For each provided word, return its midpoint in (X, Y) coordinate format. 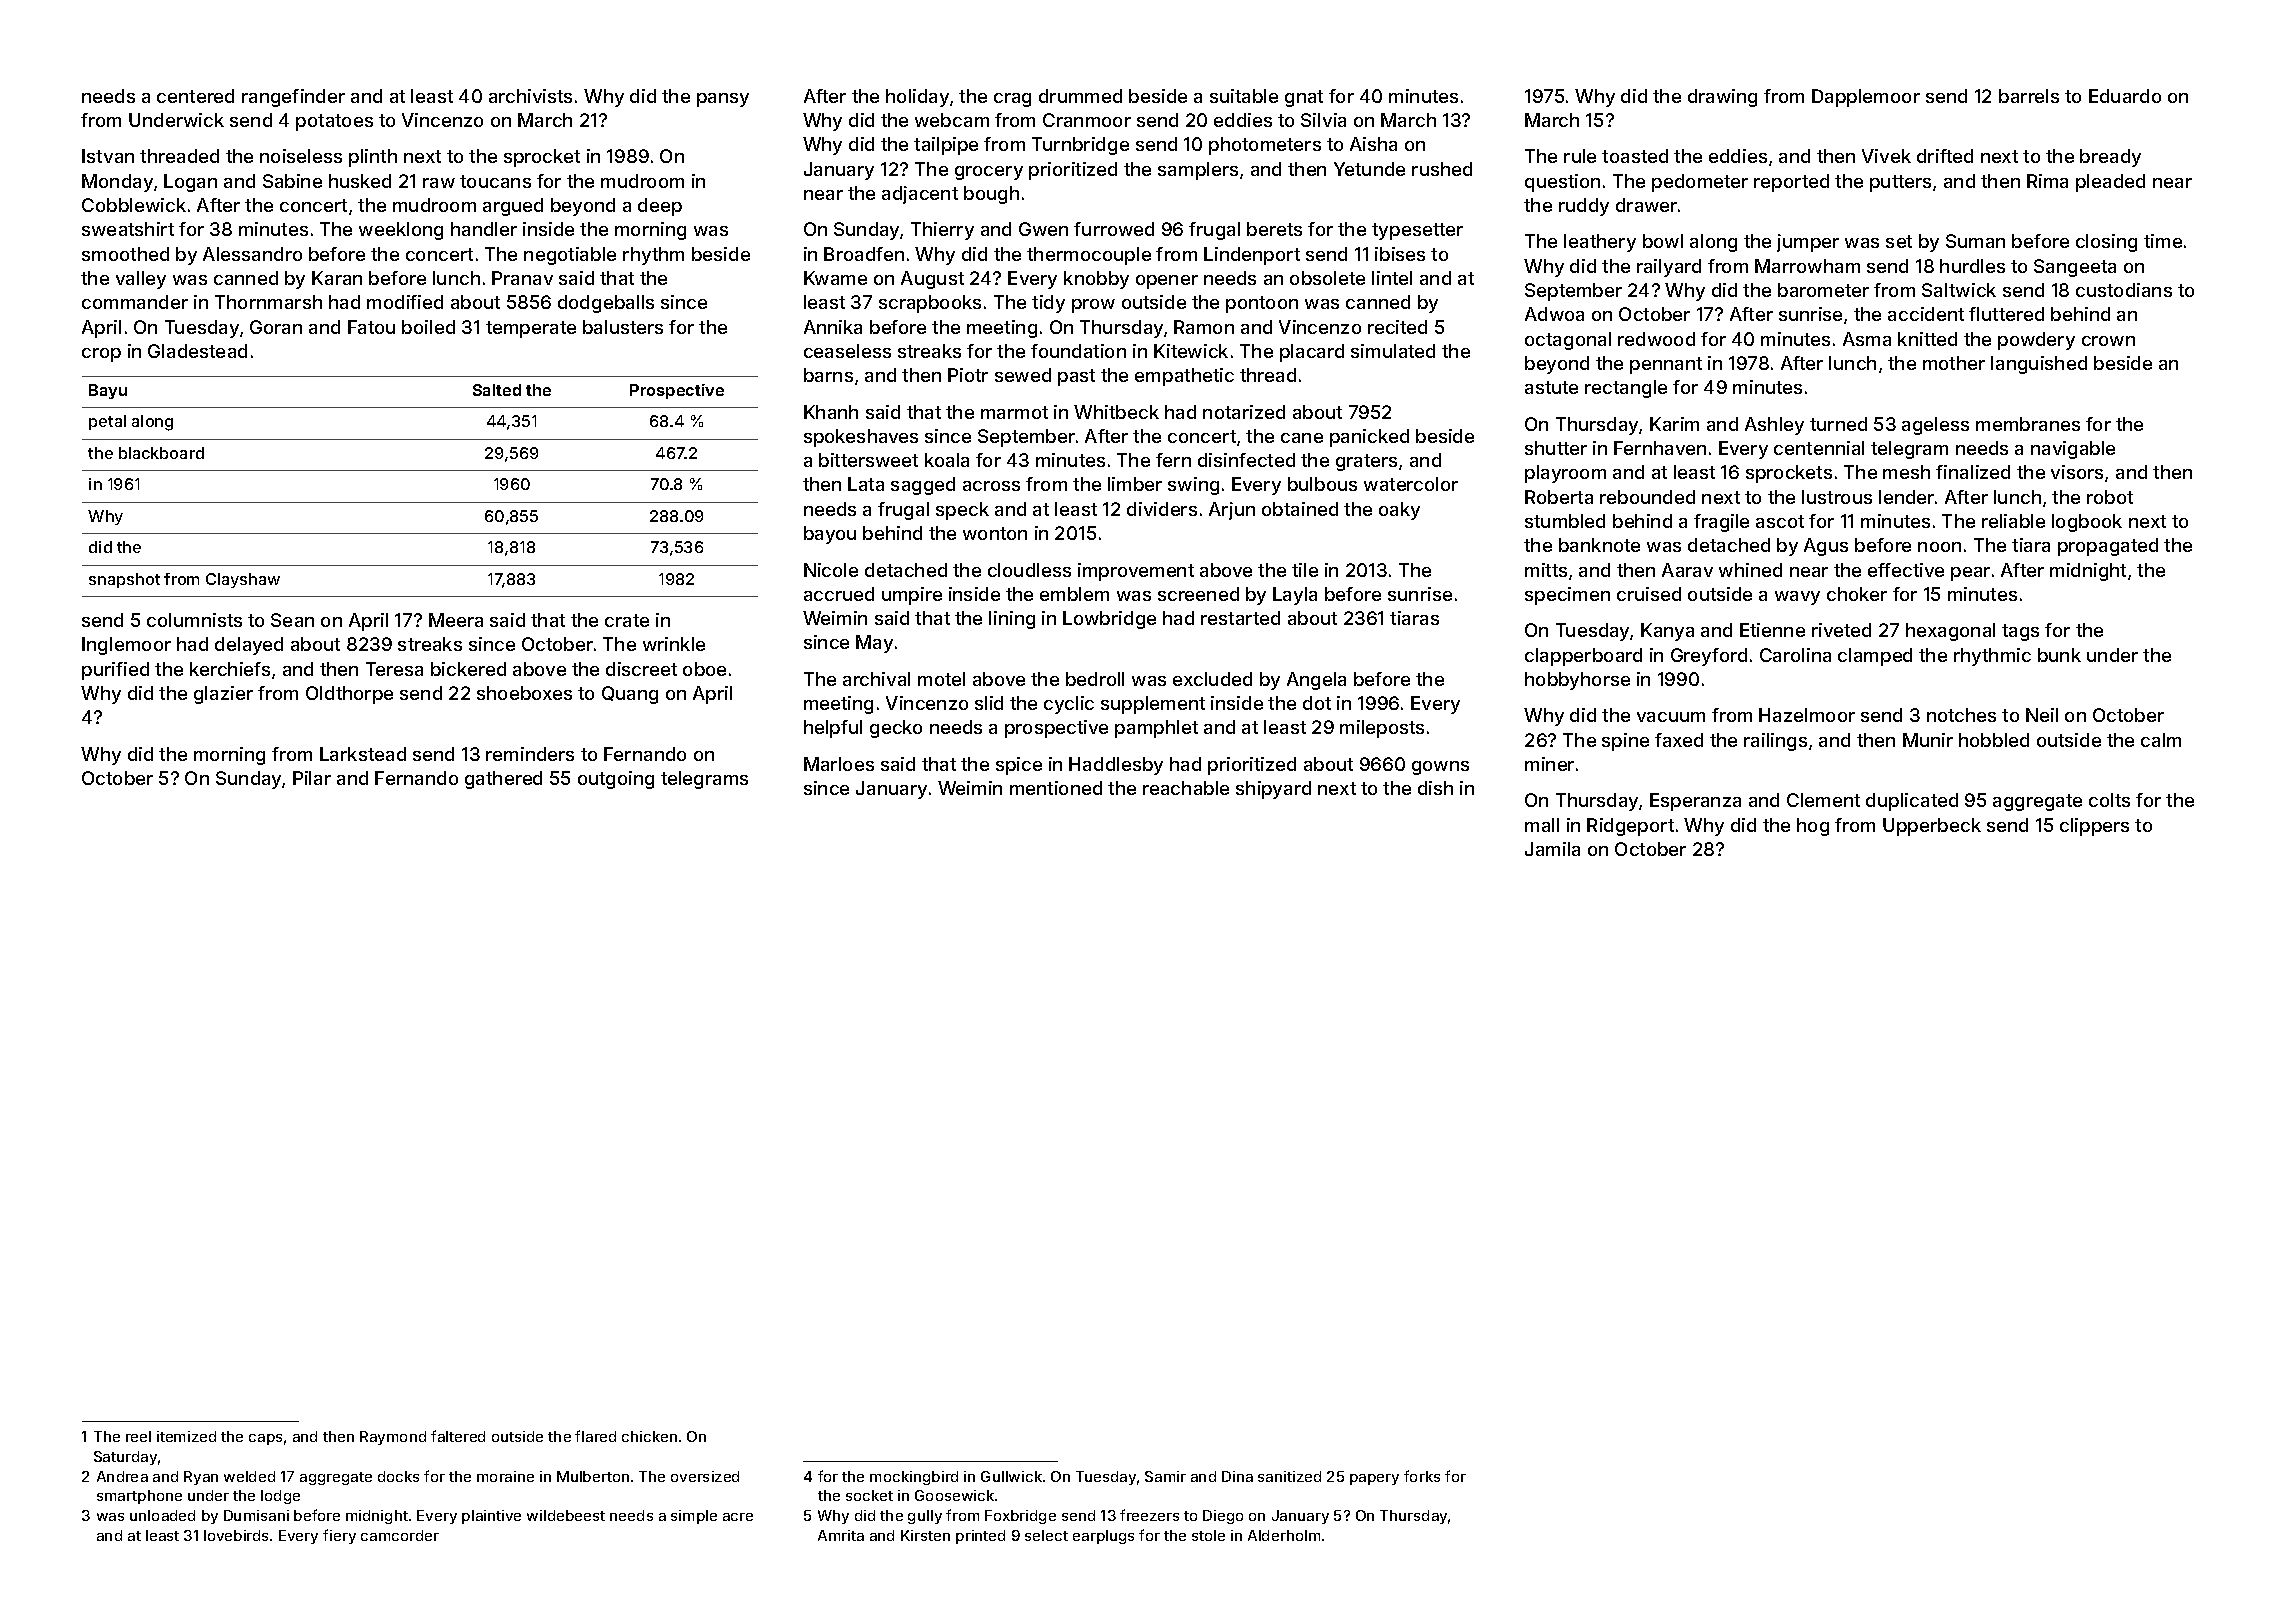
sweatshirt (128, 229)
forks (1422, 1476)
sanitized (1289, 1476)
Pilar (312, 778)
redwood (1656, 339)
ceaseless (847, 351)
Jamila (1552, 849)
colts (2109, 800)
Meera (456, 620)
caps (265, 1439)
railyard (1669, 268)
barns (828, 375)
